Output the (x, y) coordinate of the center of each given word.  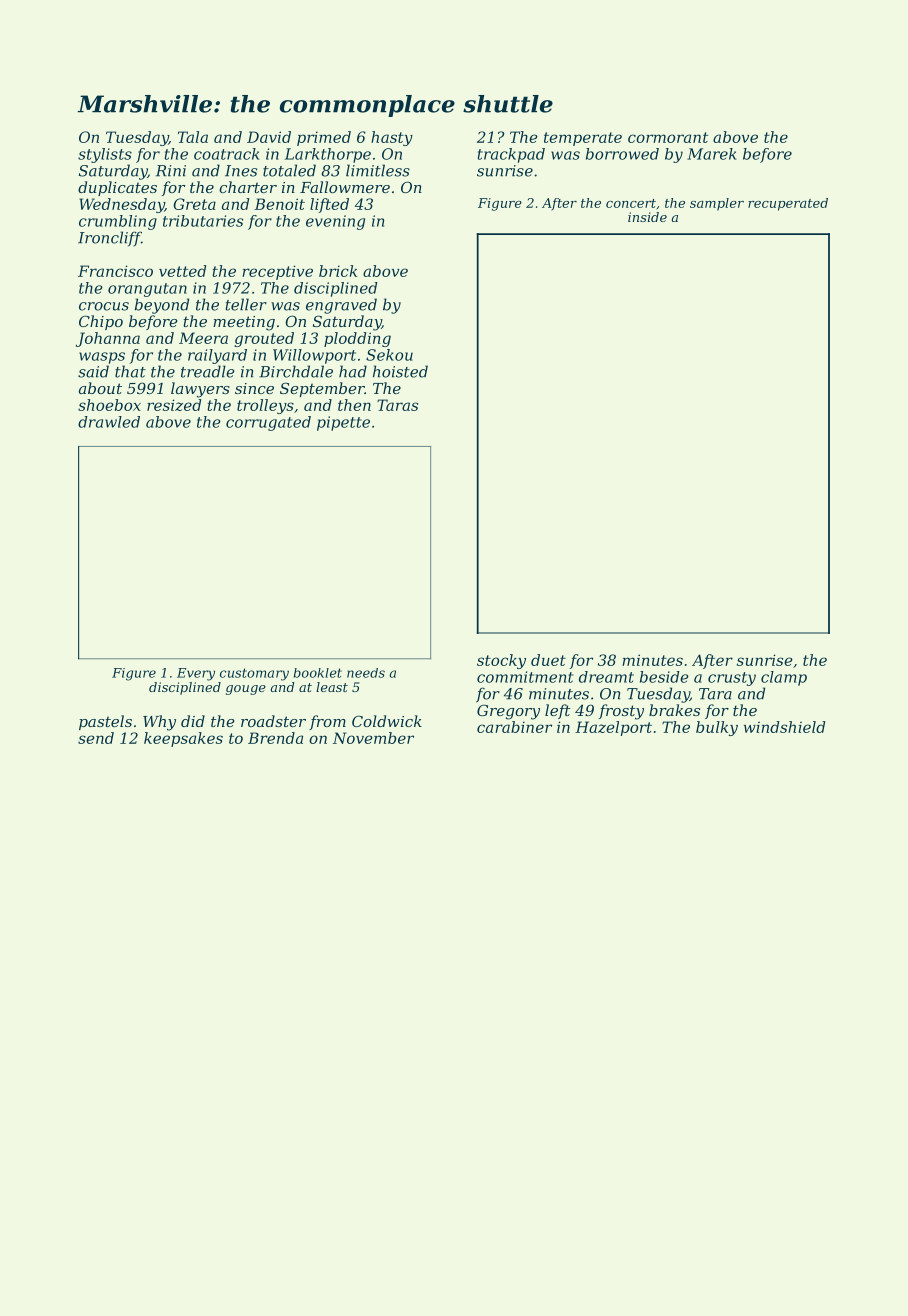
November (373, 738)
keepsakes (183, 739)
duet (548, 660)
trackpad (511, 155)
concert (631, 203)
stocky (501, 661)
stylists (105, 155)
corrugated (268, 423)
